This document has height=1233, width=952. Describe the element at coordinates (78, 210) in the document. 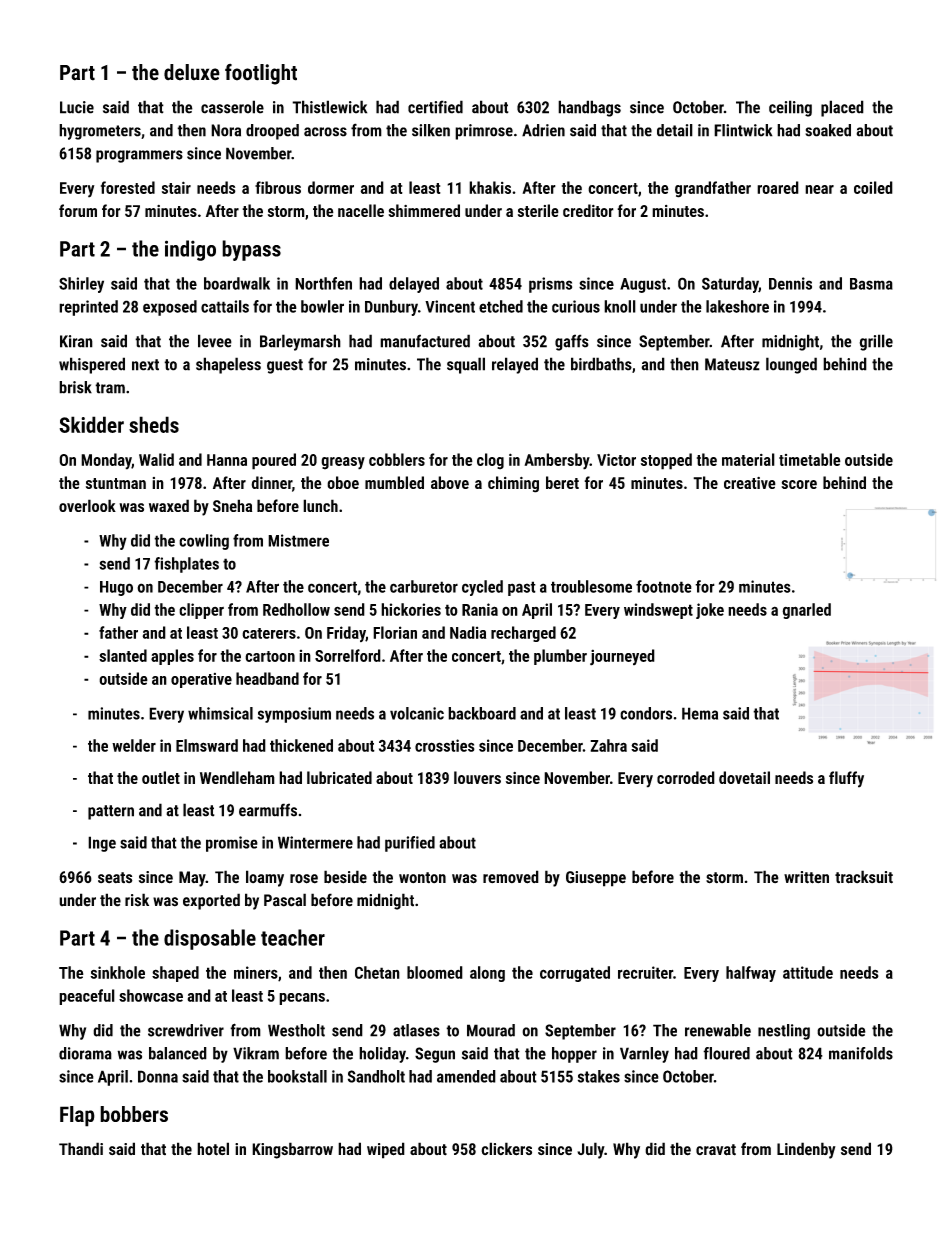

I see `forum` at that location.
